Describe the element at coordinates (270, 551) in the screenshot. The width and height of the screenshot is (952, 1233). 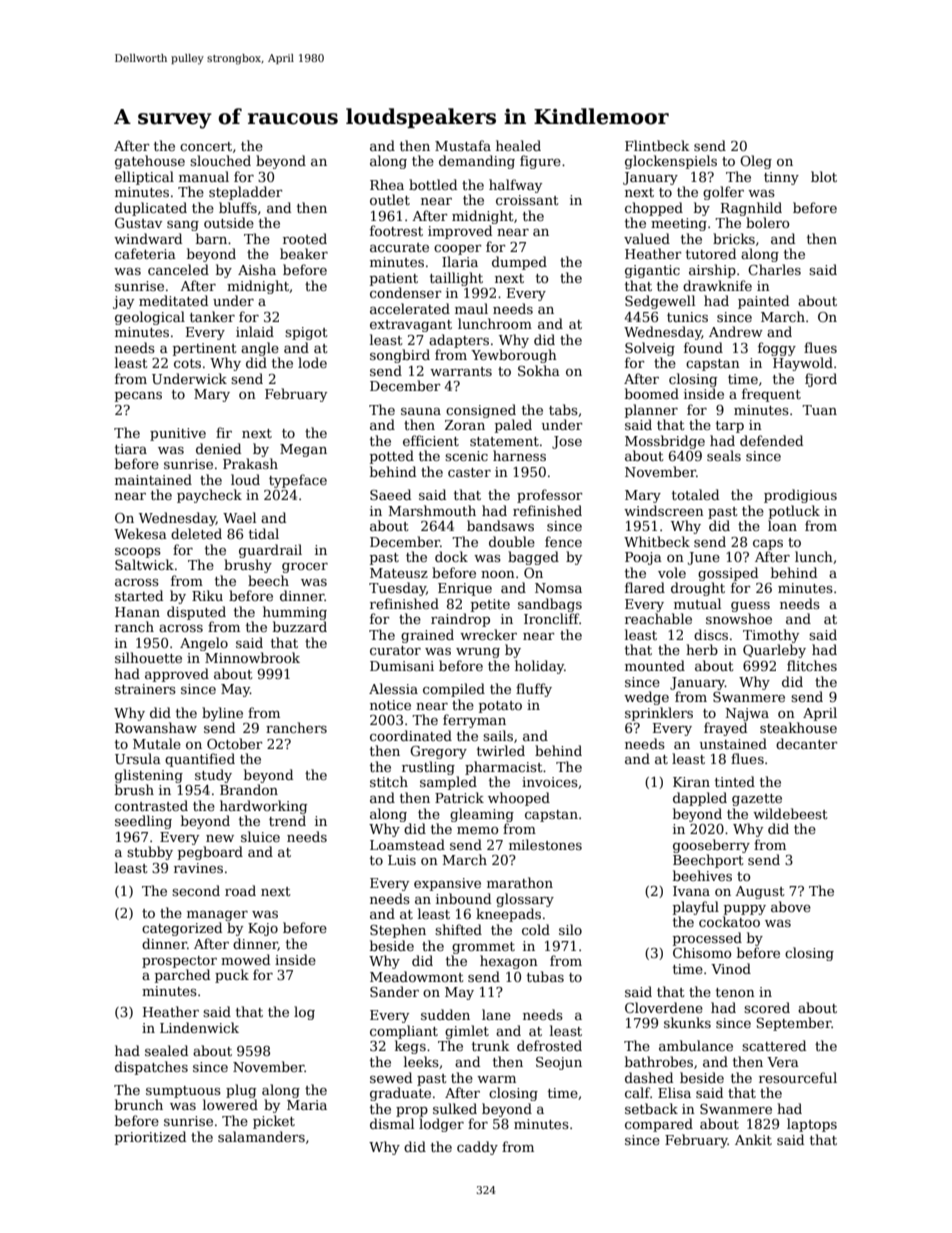
I see `guardrail` at that location.
